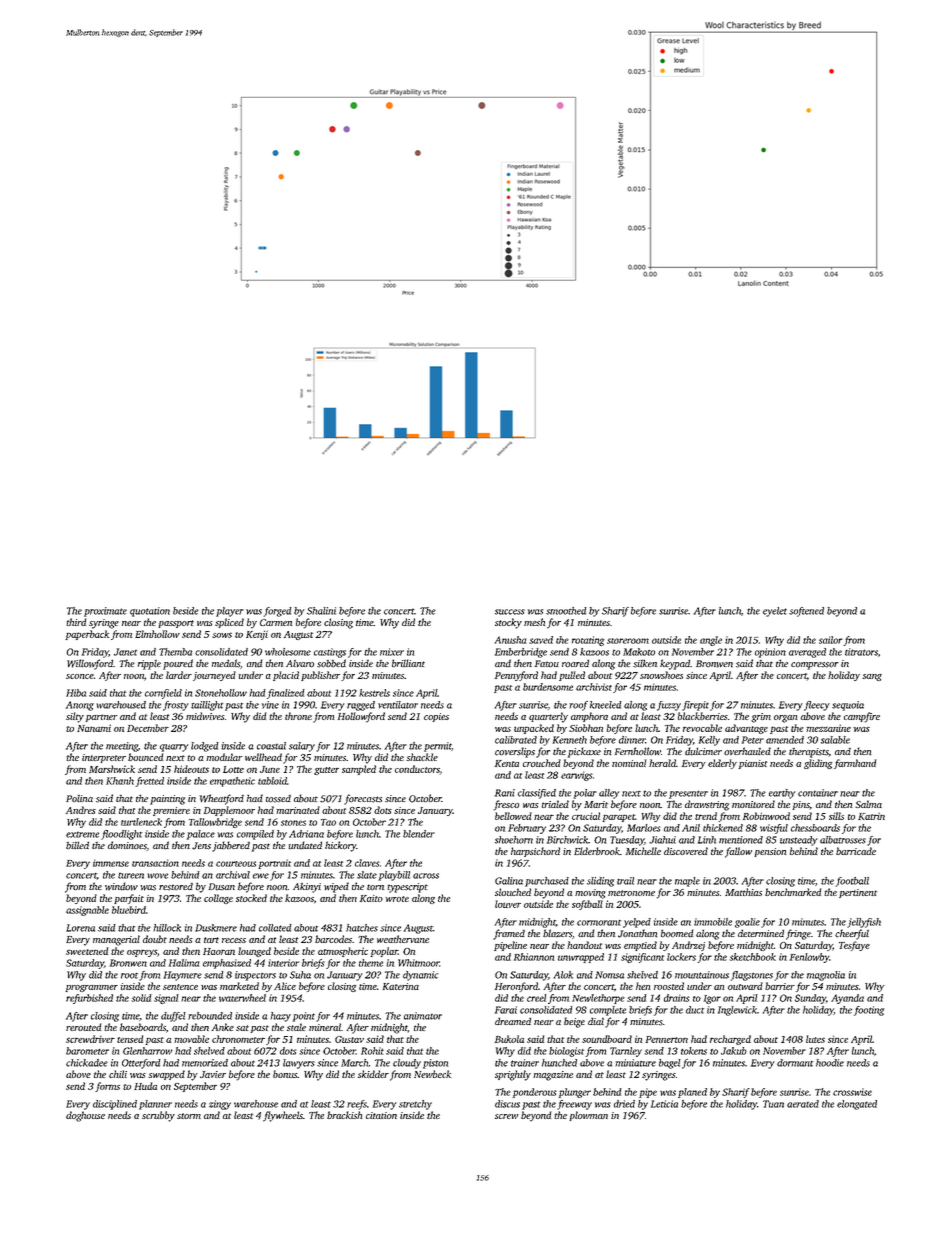 This image has height=1233, width=952. I want to click on Whitmoor, so click(418, 963).
